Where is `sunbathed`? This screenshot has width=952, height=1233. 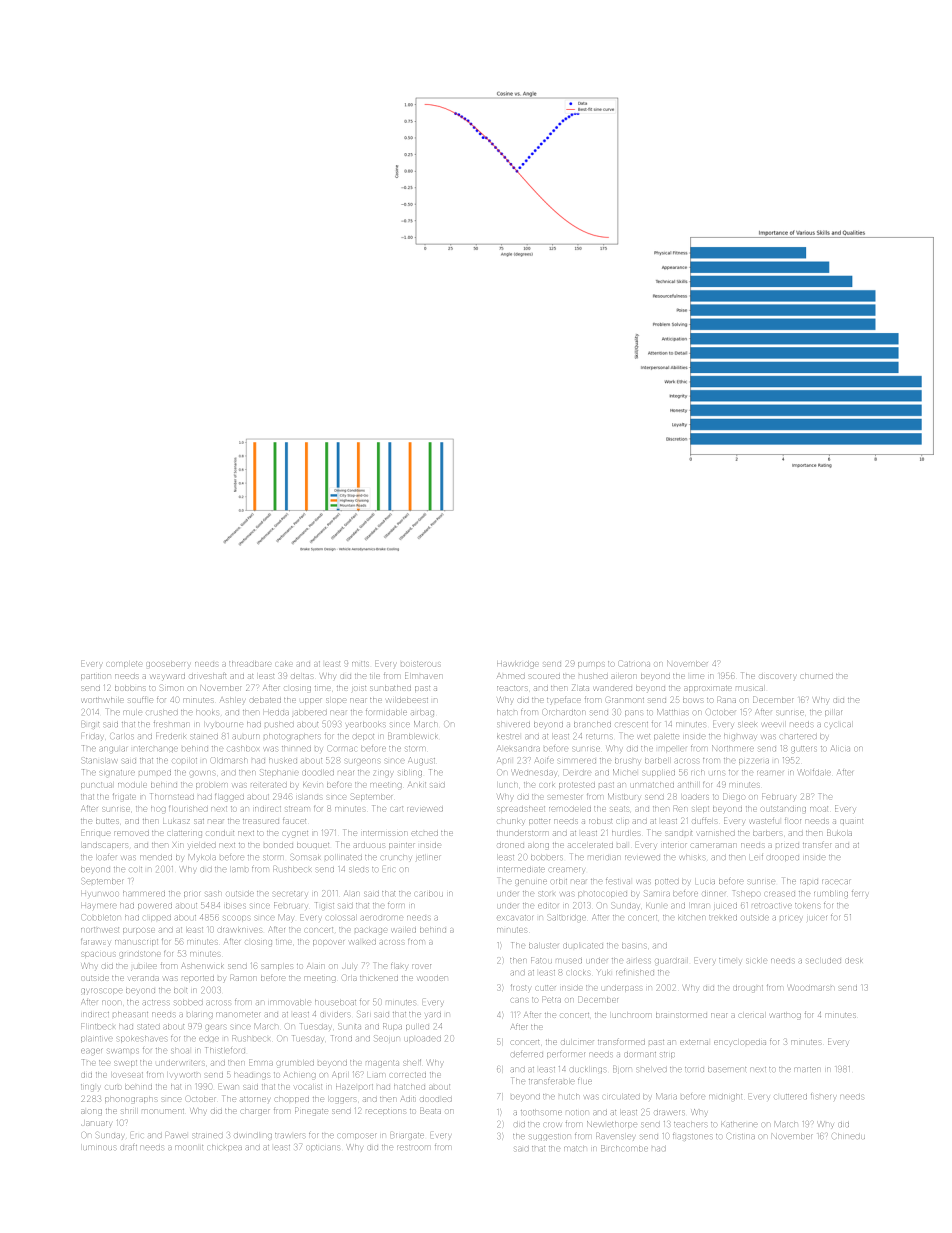 sunbathed is located at coordinates (390, 688).
